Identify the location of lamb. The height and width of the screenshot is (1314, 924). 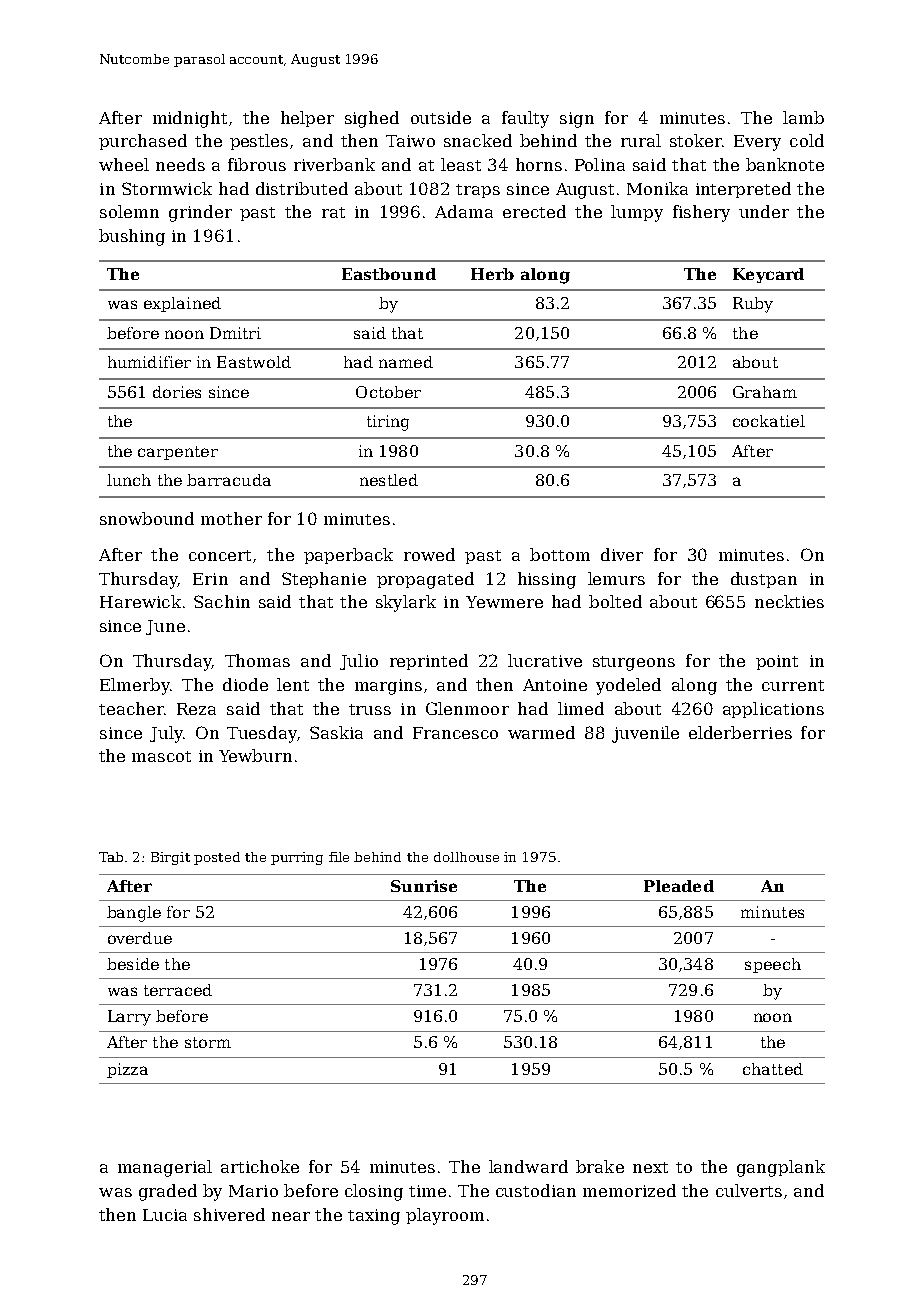
(803, 117).
